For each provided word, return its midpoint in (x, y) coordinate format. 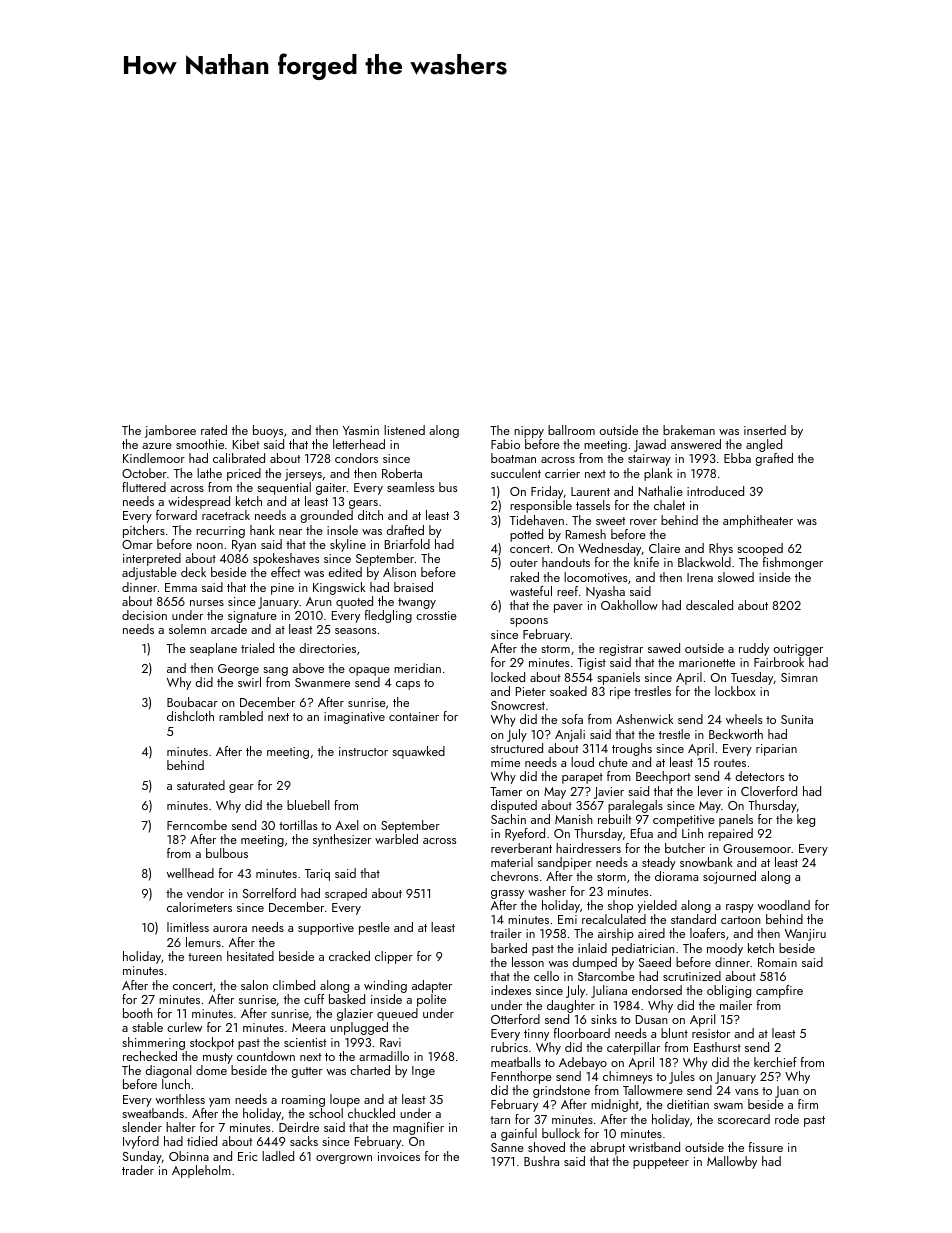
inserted (765, 430)
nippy (529, 432)
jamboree (170, 431)
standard (693, 919)
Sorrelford (269, 893)
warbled (396, 839)
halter (181, 1127)
